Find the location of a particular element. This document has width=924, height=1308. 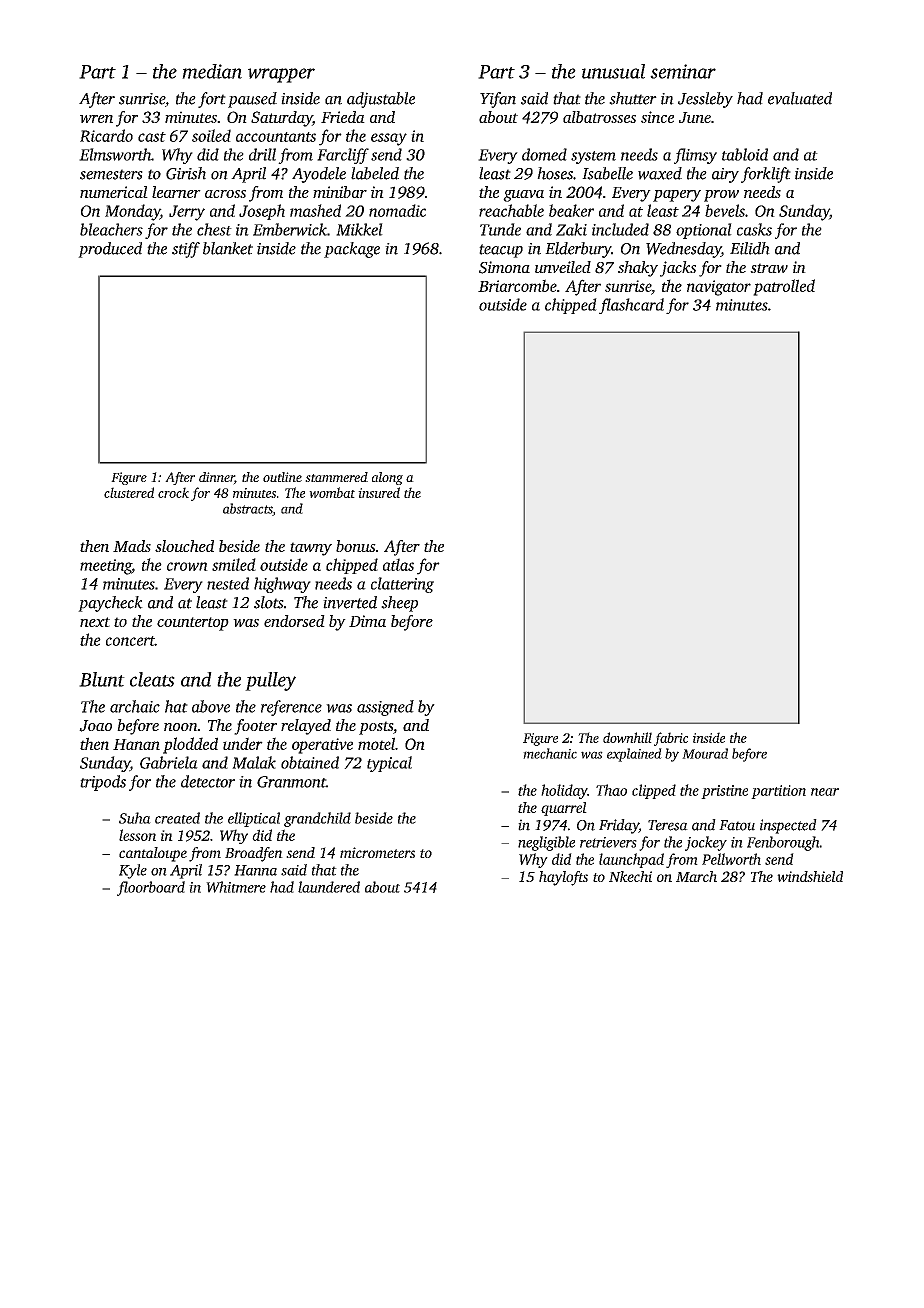

unusual is located at coordinates (613, 71).
